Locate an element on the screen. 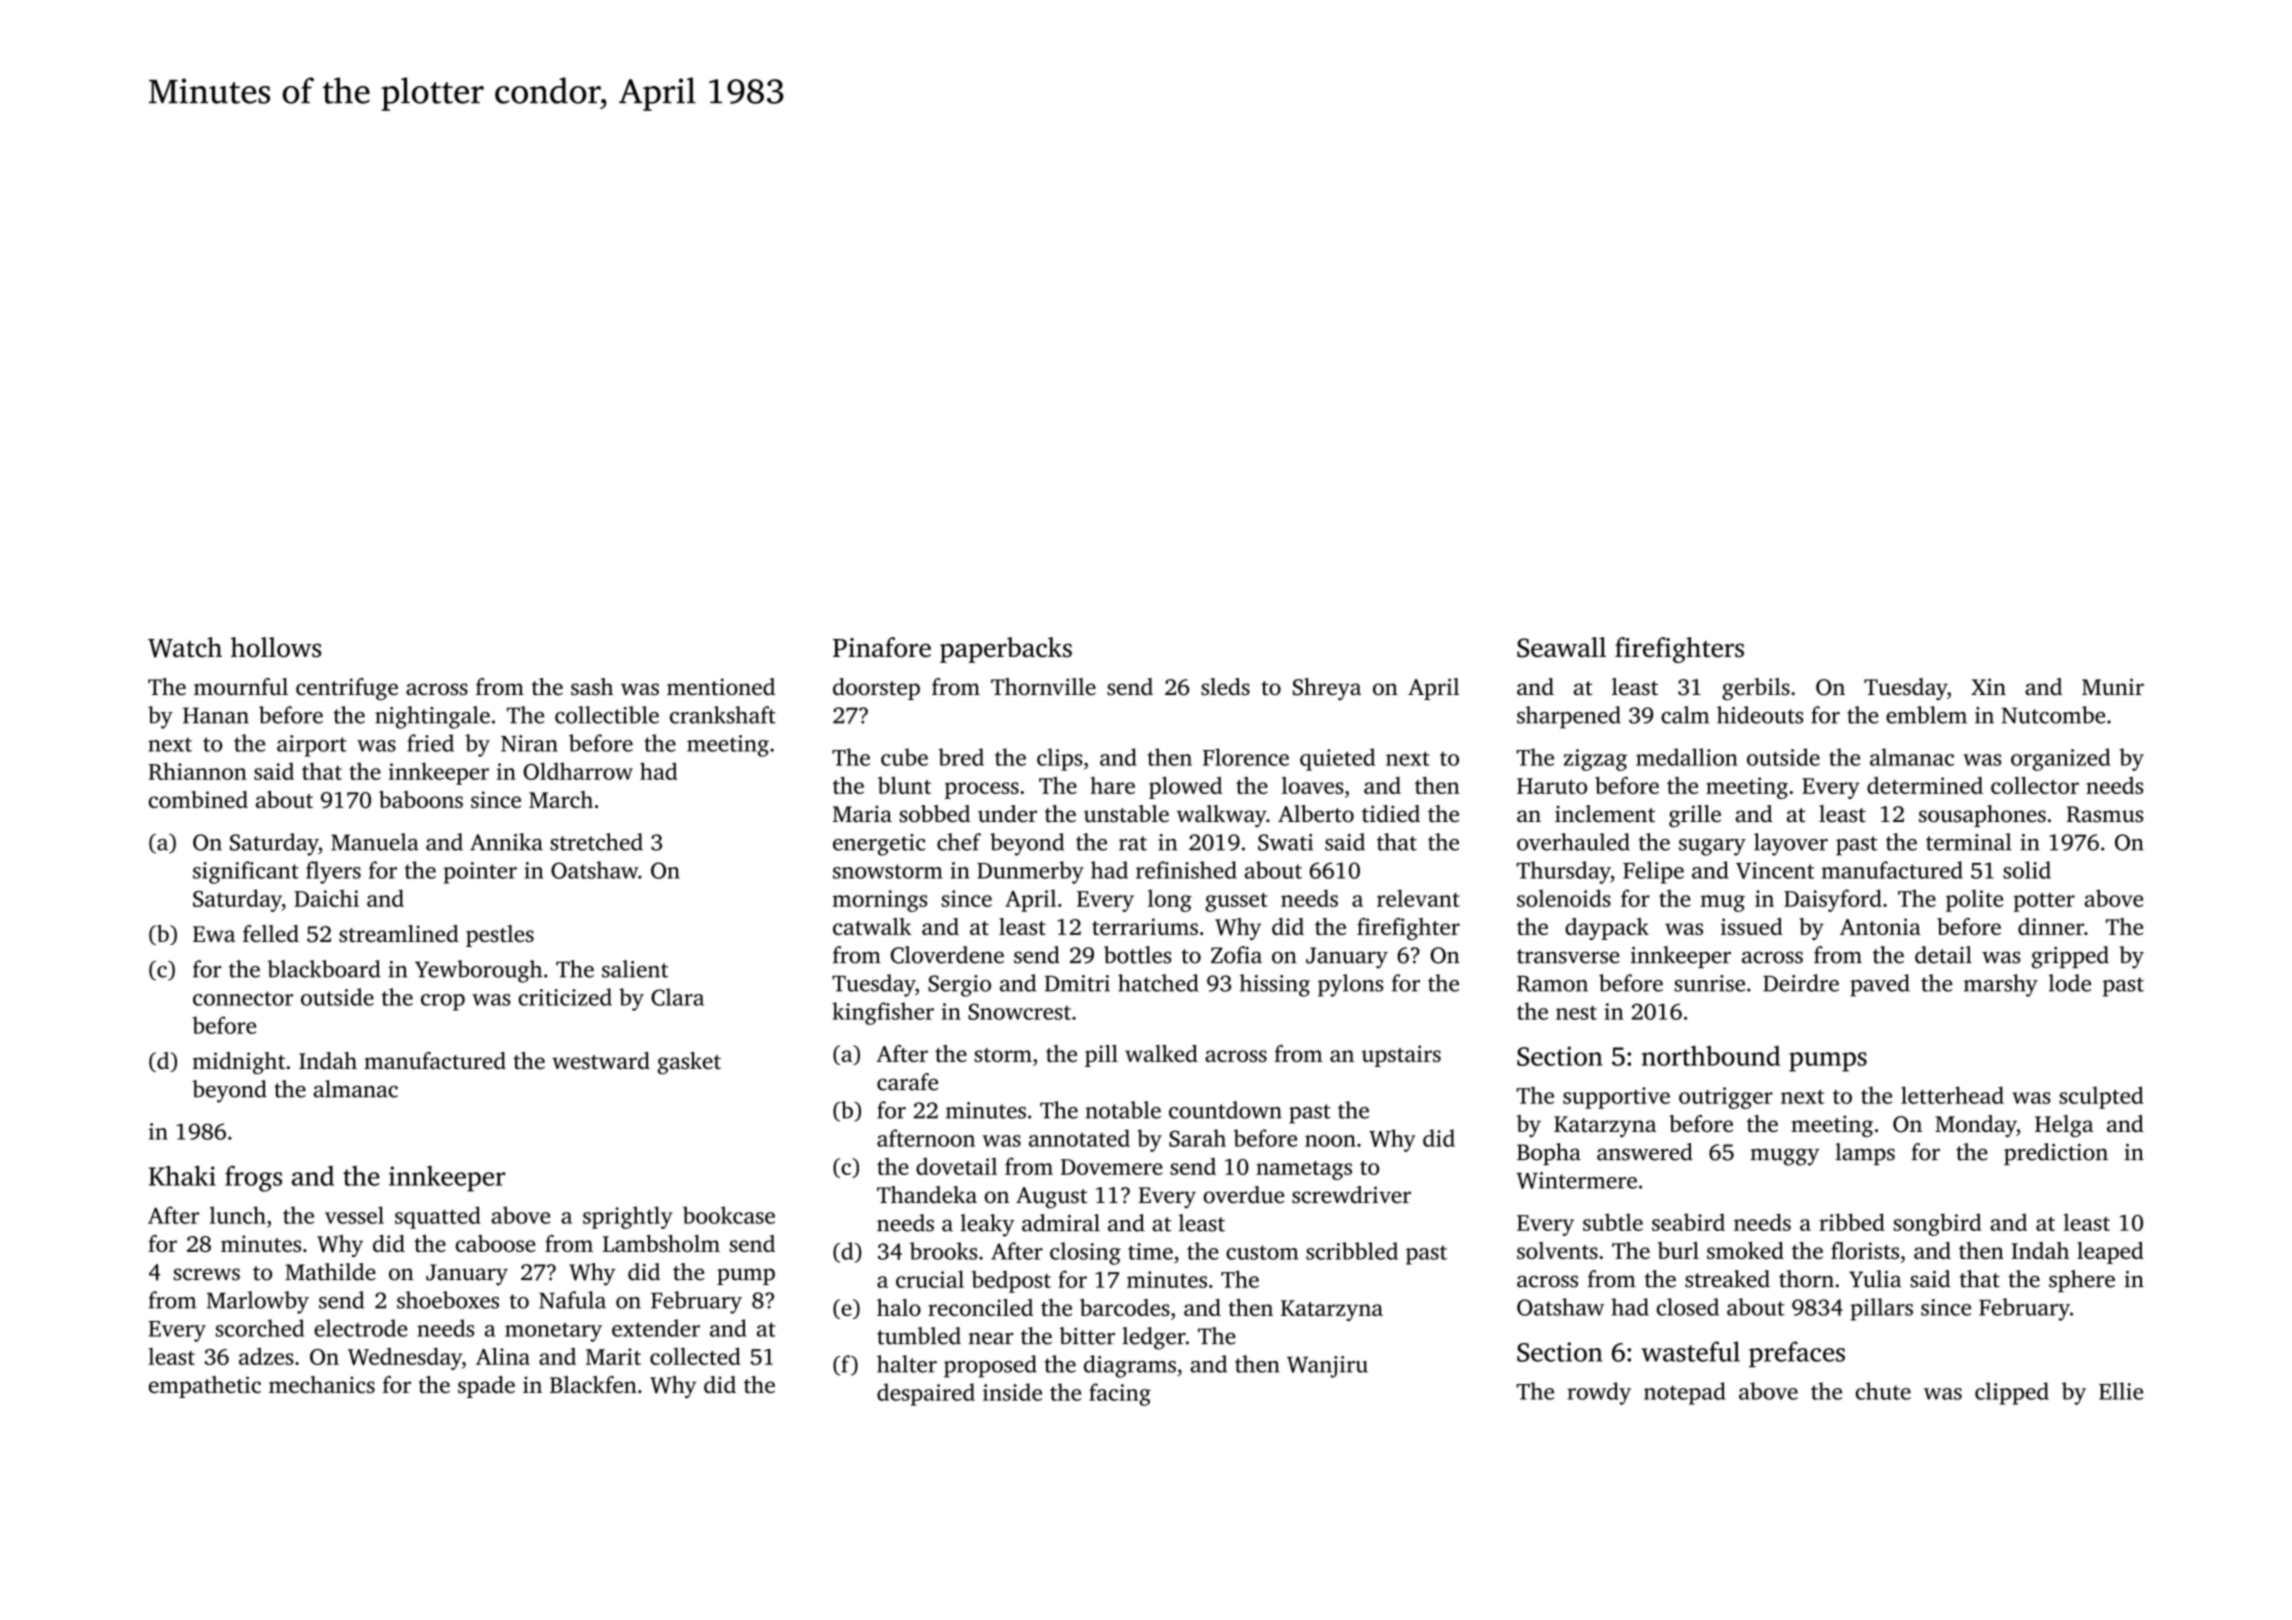  overdue is located at coordinates (1243, 1195).
